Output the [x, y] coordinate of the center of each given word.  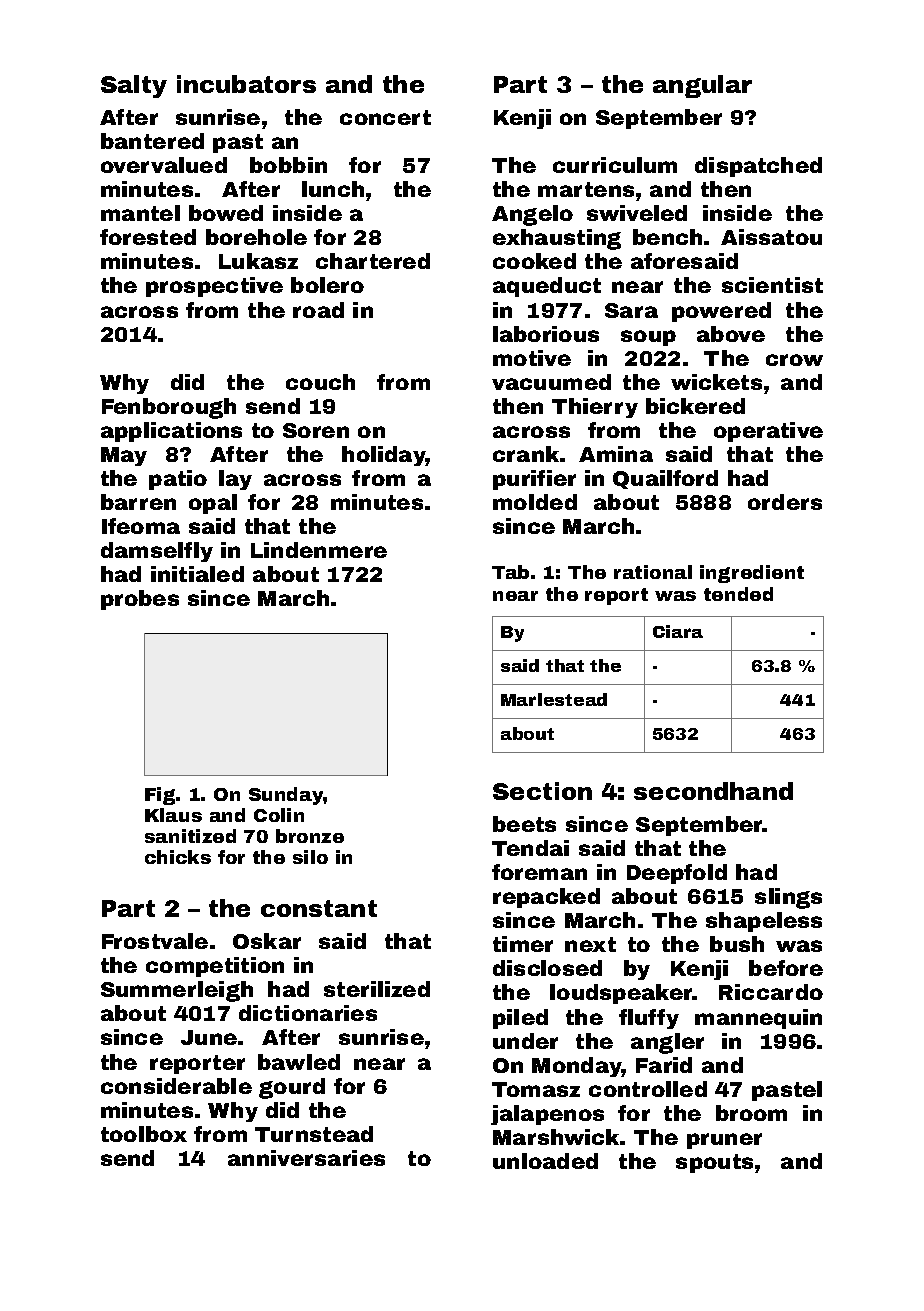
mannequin [758, 1019]
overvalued [164, 165]
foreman [539, 872]
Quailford [665, 479]
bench [667, 237]
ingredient [752, 574]
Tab [510, 572]
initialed [197, 574]
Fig [160, 796]
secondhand [713, 791]
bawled [299, 1062]
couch [320, 382]
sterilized [377, 989]
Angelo [532, 215]
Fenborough [169, 408]
